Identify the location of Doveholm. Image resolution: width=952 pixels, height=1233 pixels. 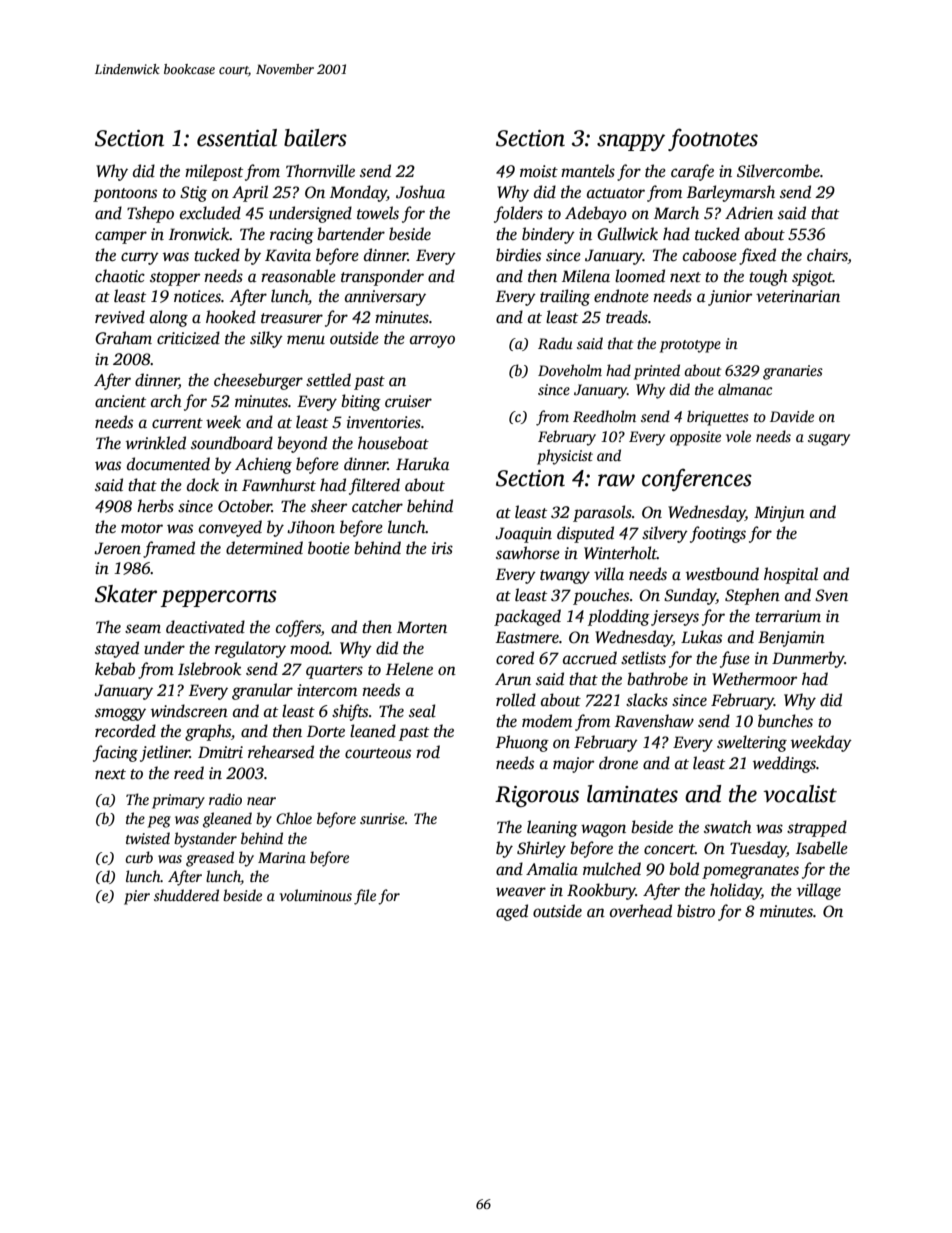
(570, 370).
